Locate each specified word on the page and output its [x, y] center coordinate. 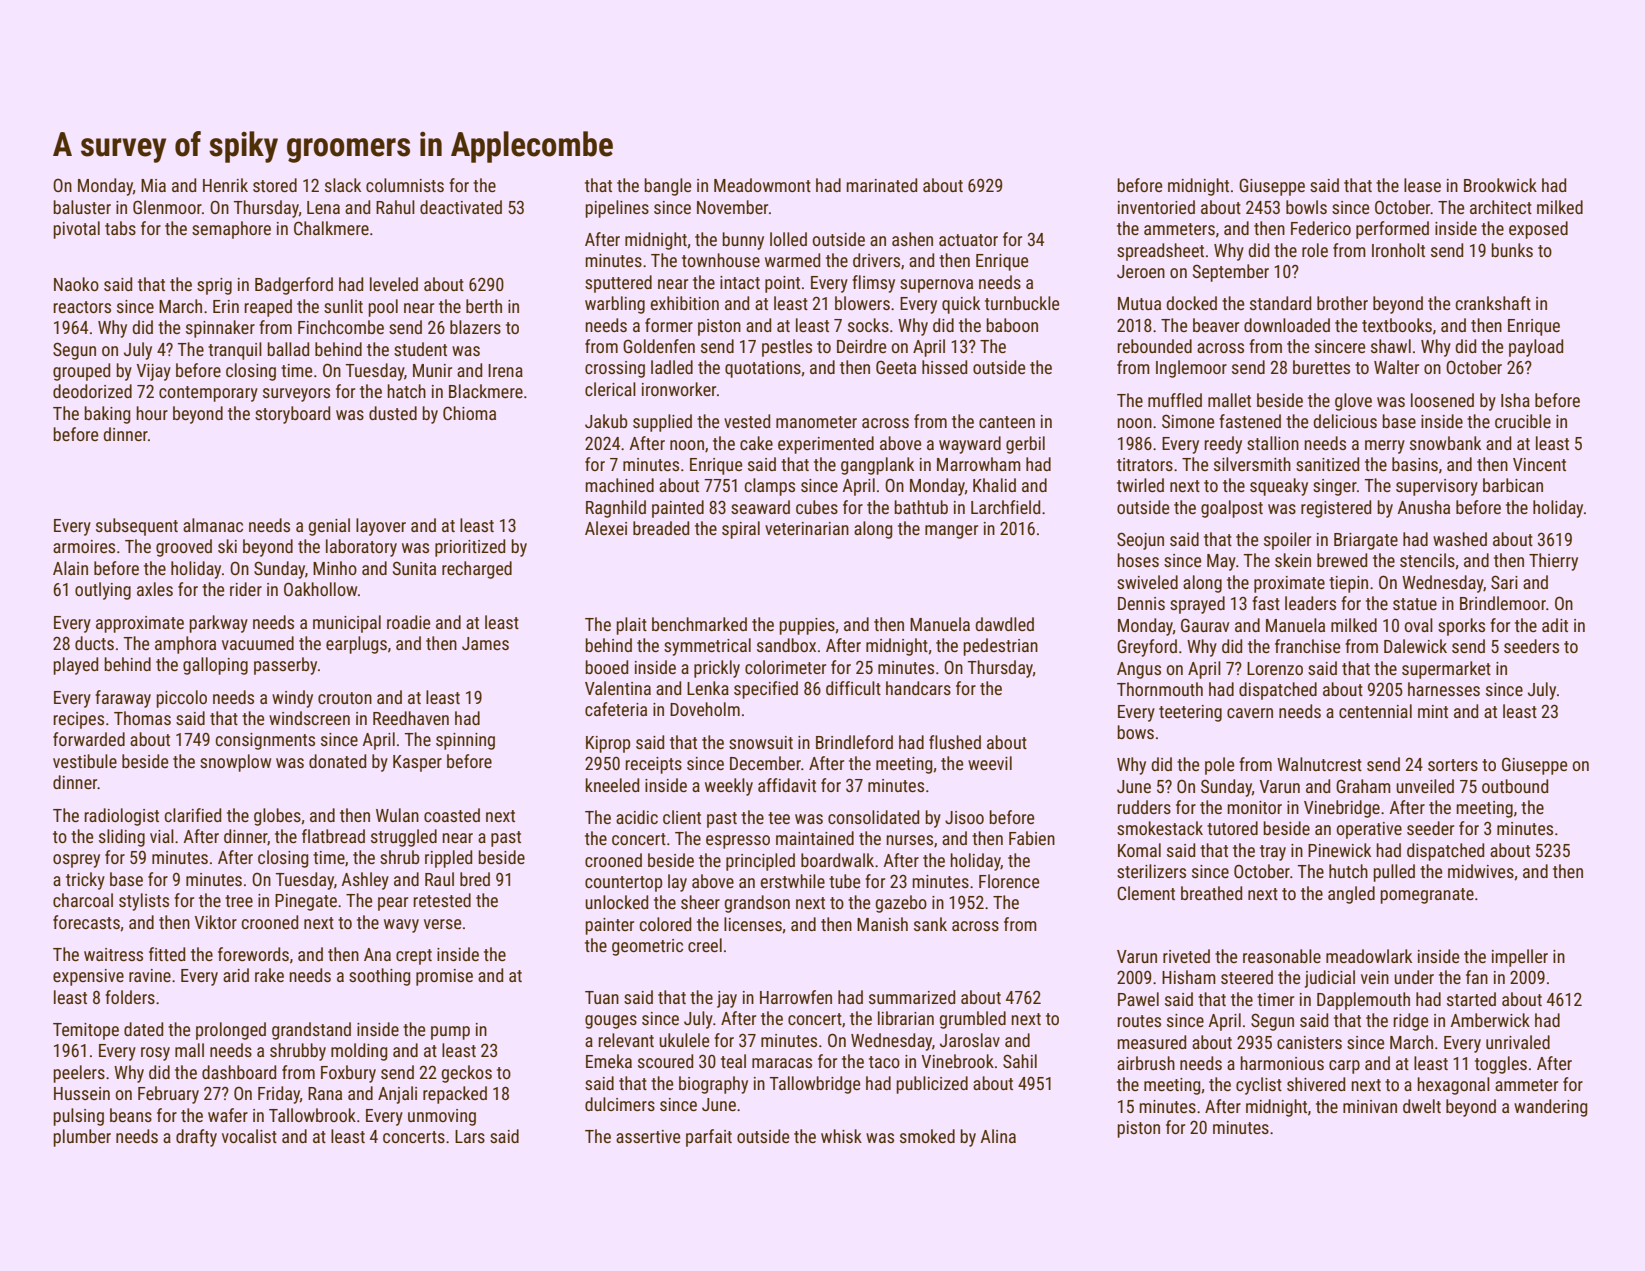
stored [275, 185]
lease [1422, 185]
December [765, 763]
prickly [717, 669]
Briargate [1366, 541]
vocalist [249, 1136]
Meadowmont [762, 185]
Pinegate [306, 902]
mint [1433, 711]
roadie [408, 622]
